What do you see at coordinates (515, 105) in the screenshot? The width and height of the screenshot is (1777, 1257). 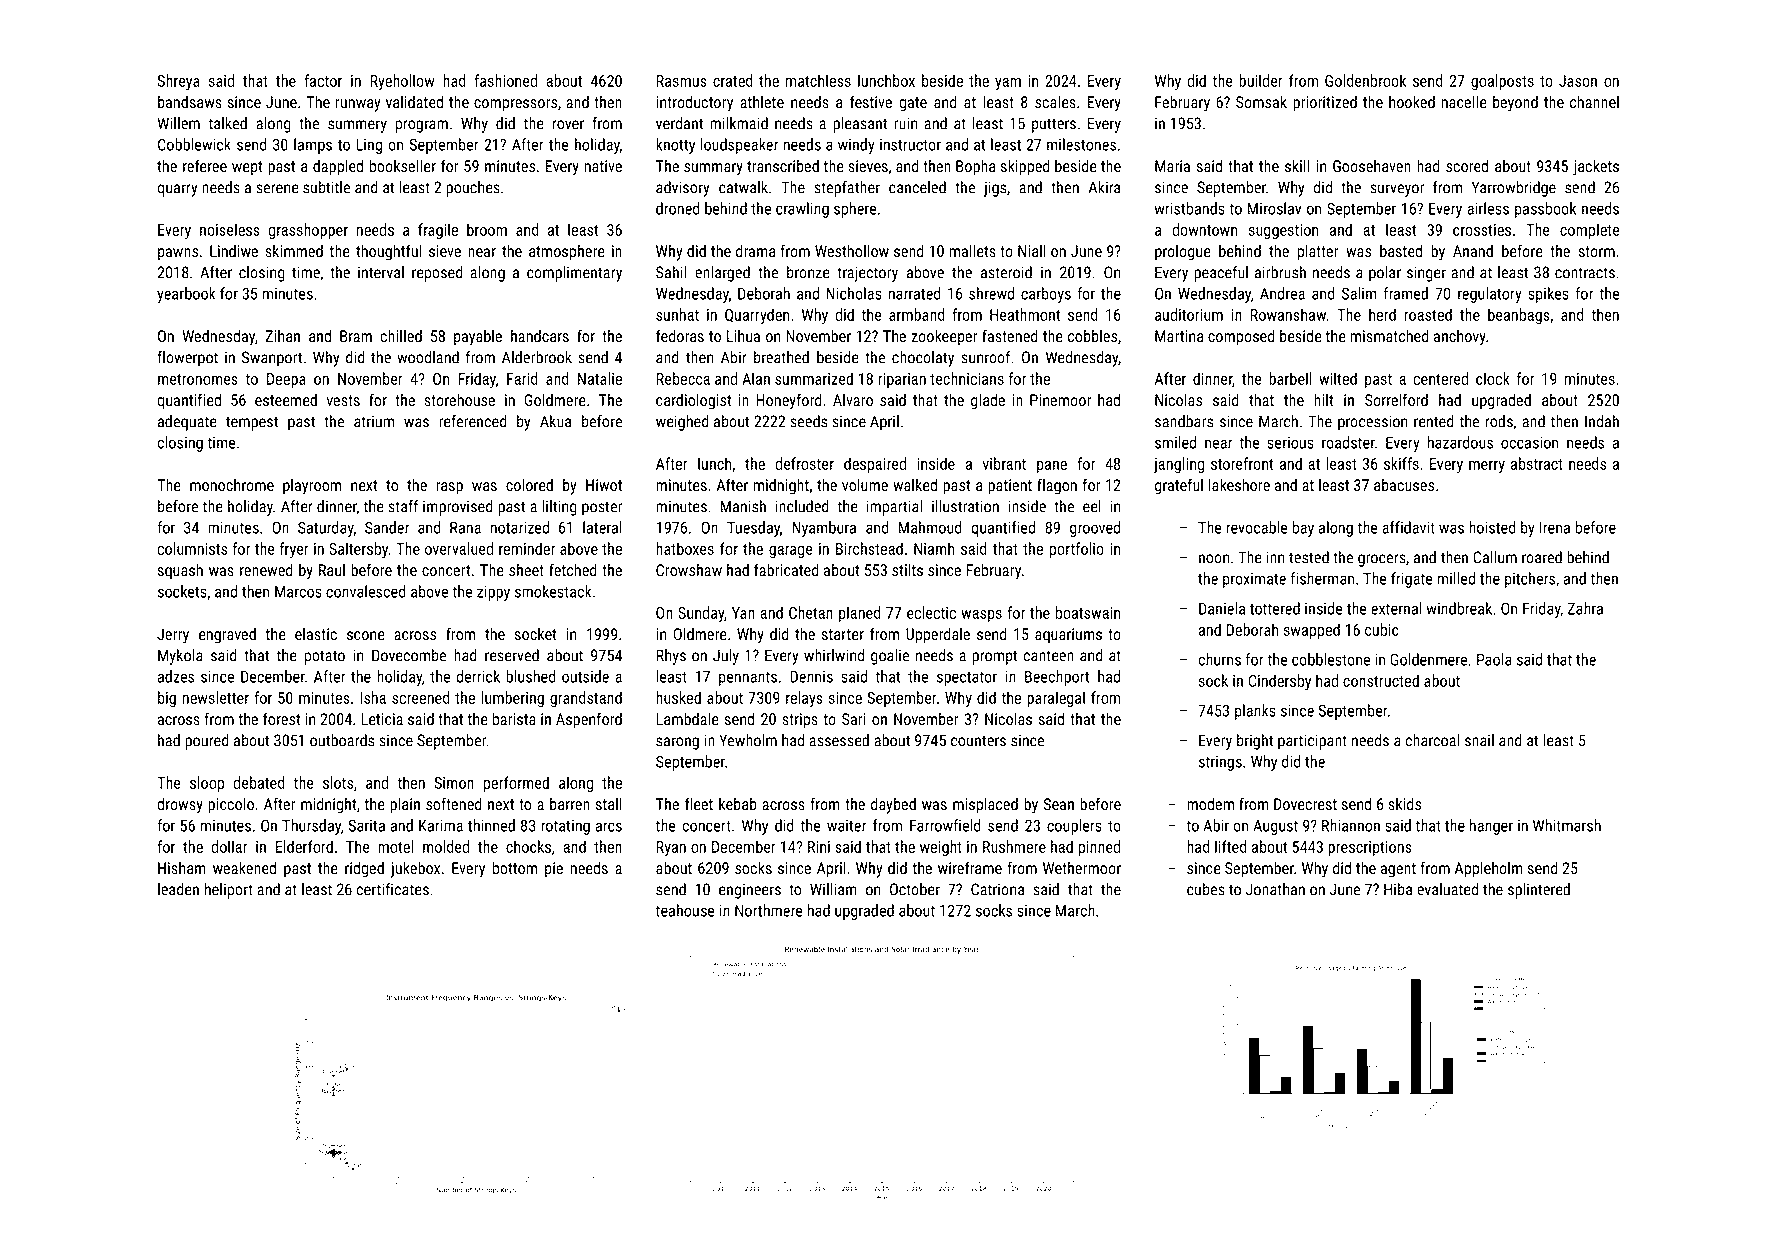 I see `compressors` at bounding box center [515, 105].
